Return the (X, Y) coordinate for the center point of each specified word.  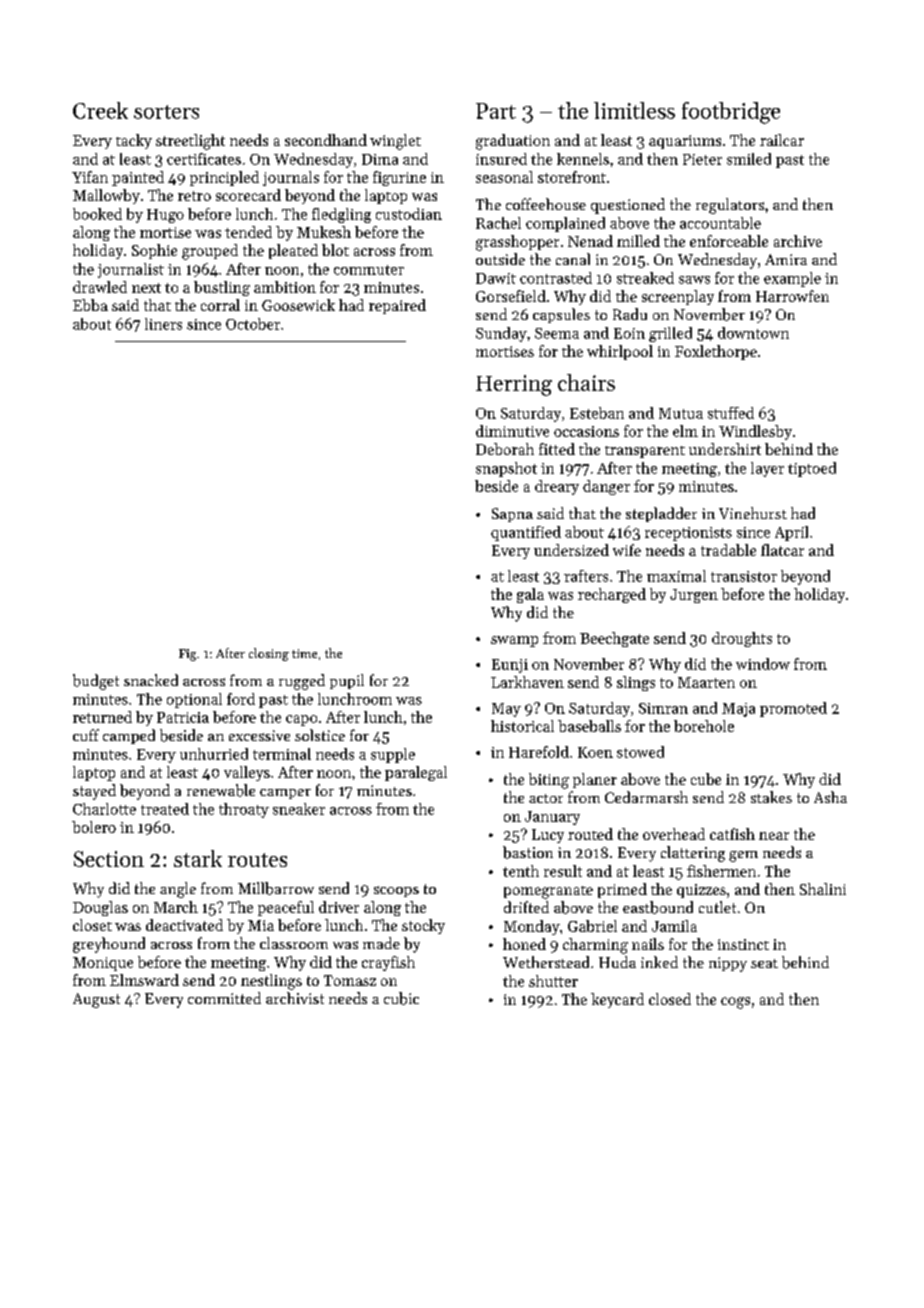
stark (198, 858)
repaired (397, 306)
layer (767, 469)
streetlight (190, 142)
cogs (735, 1003)
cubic (401, 998)
